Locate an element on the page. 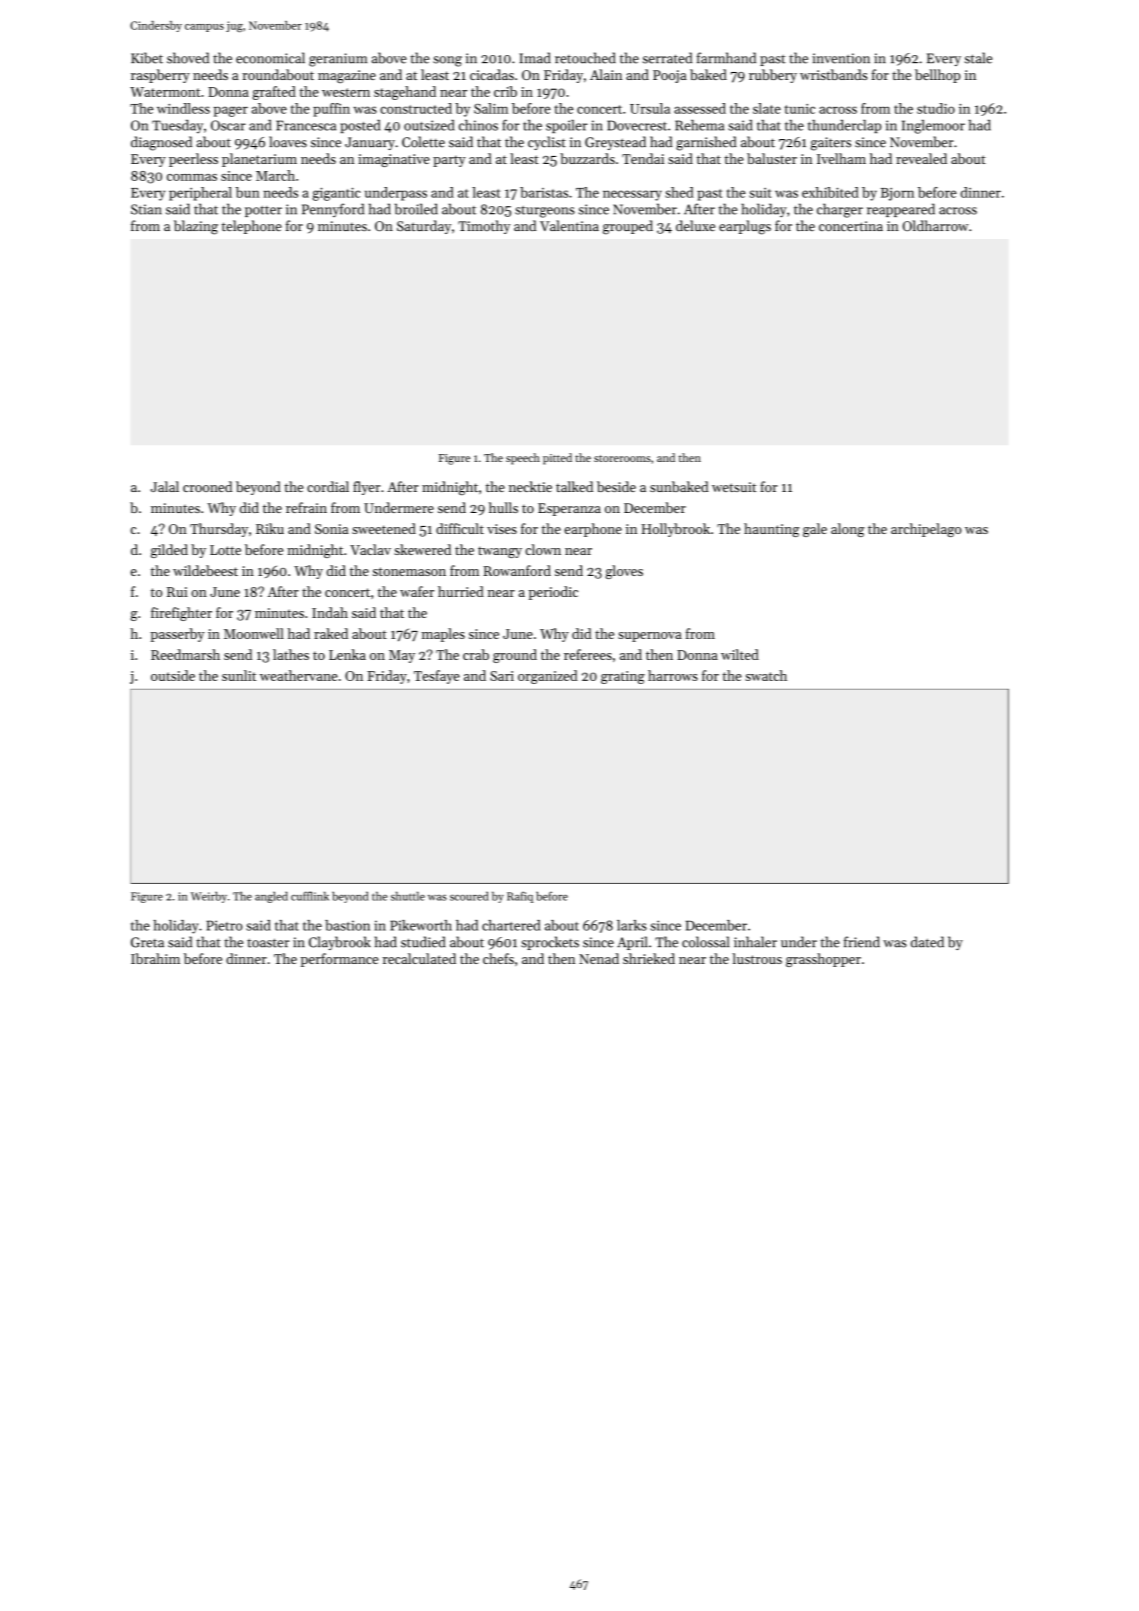 The image size is (1139, 1611). shuttle is located at coordinates (408, 896).
